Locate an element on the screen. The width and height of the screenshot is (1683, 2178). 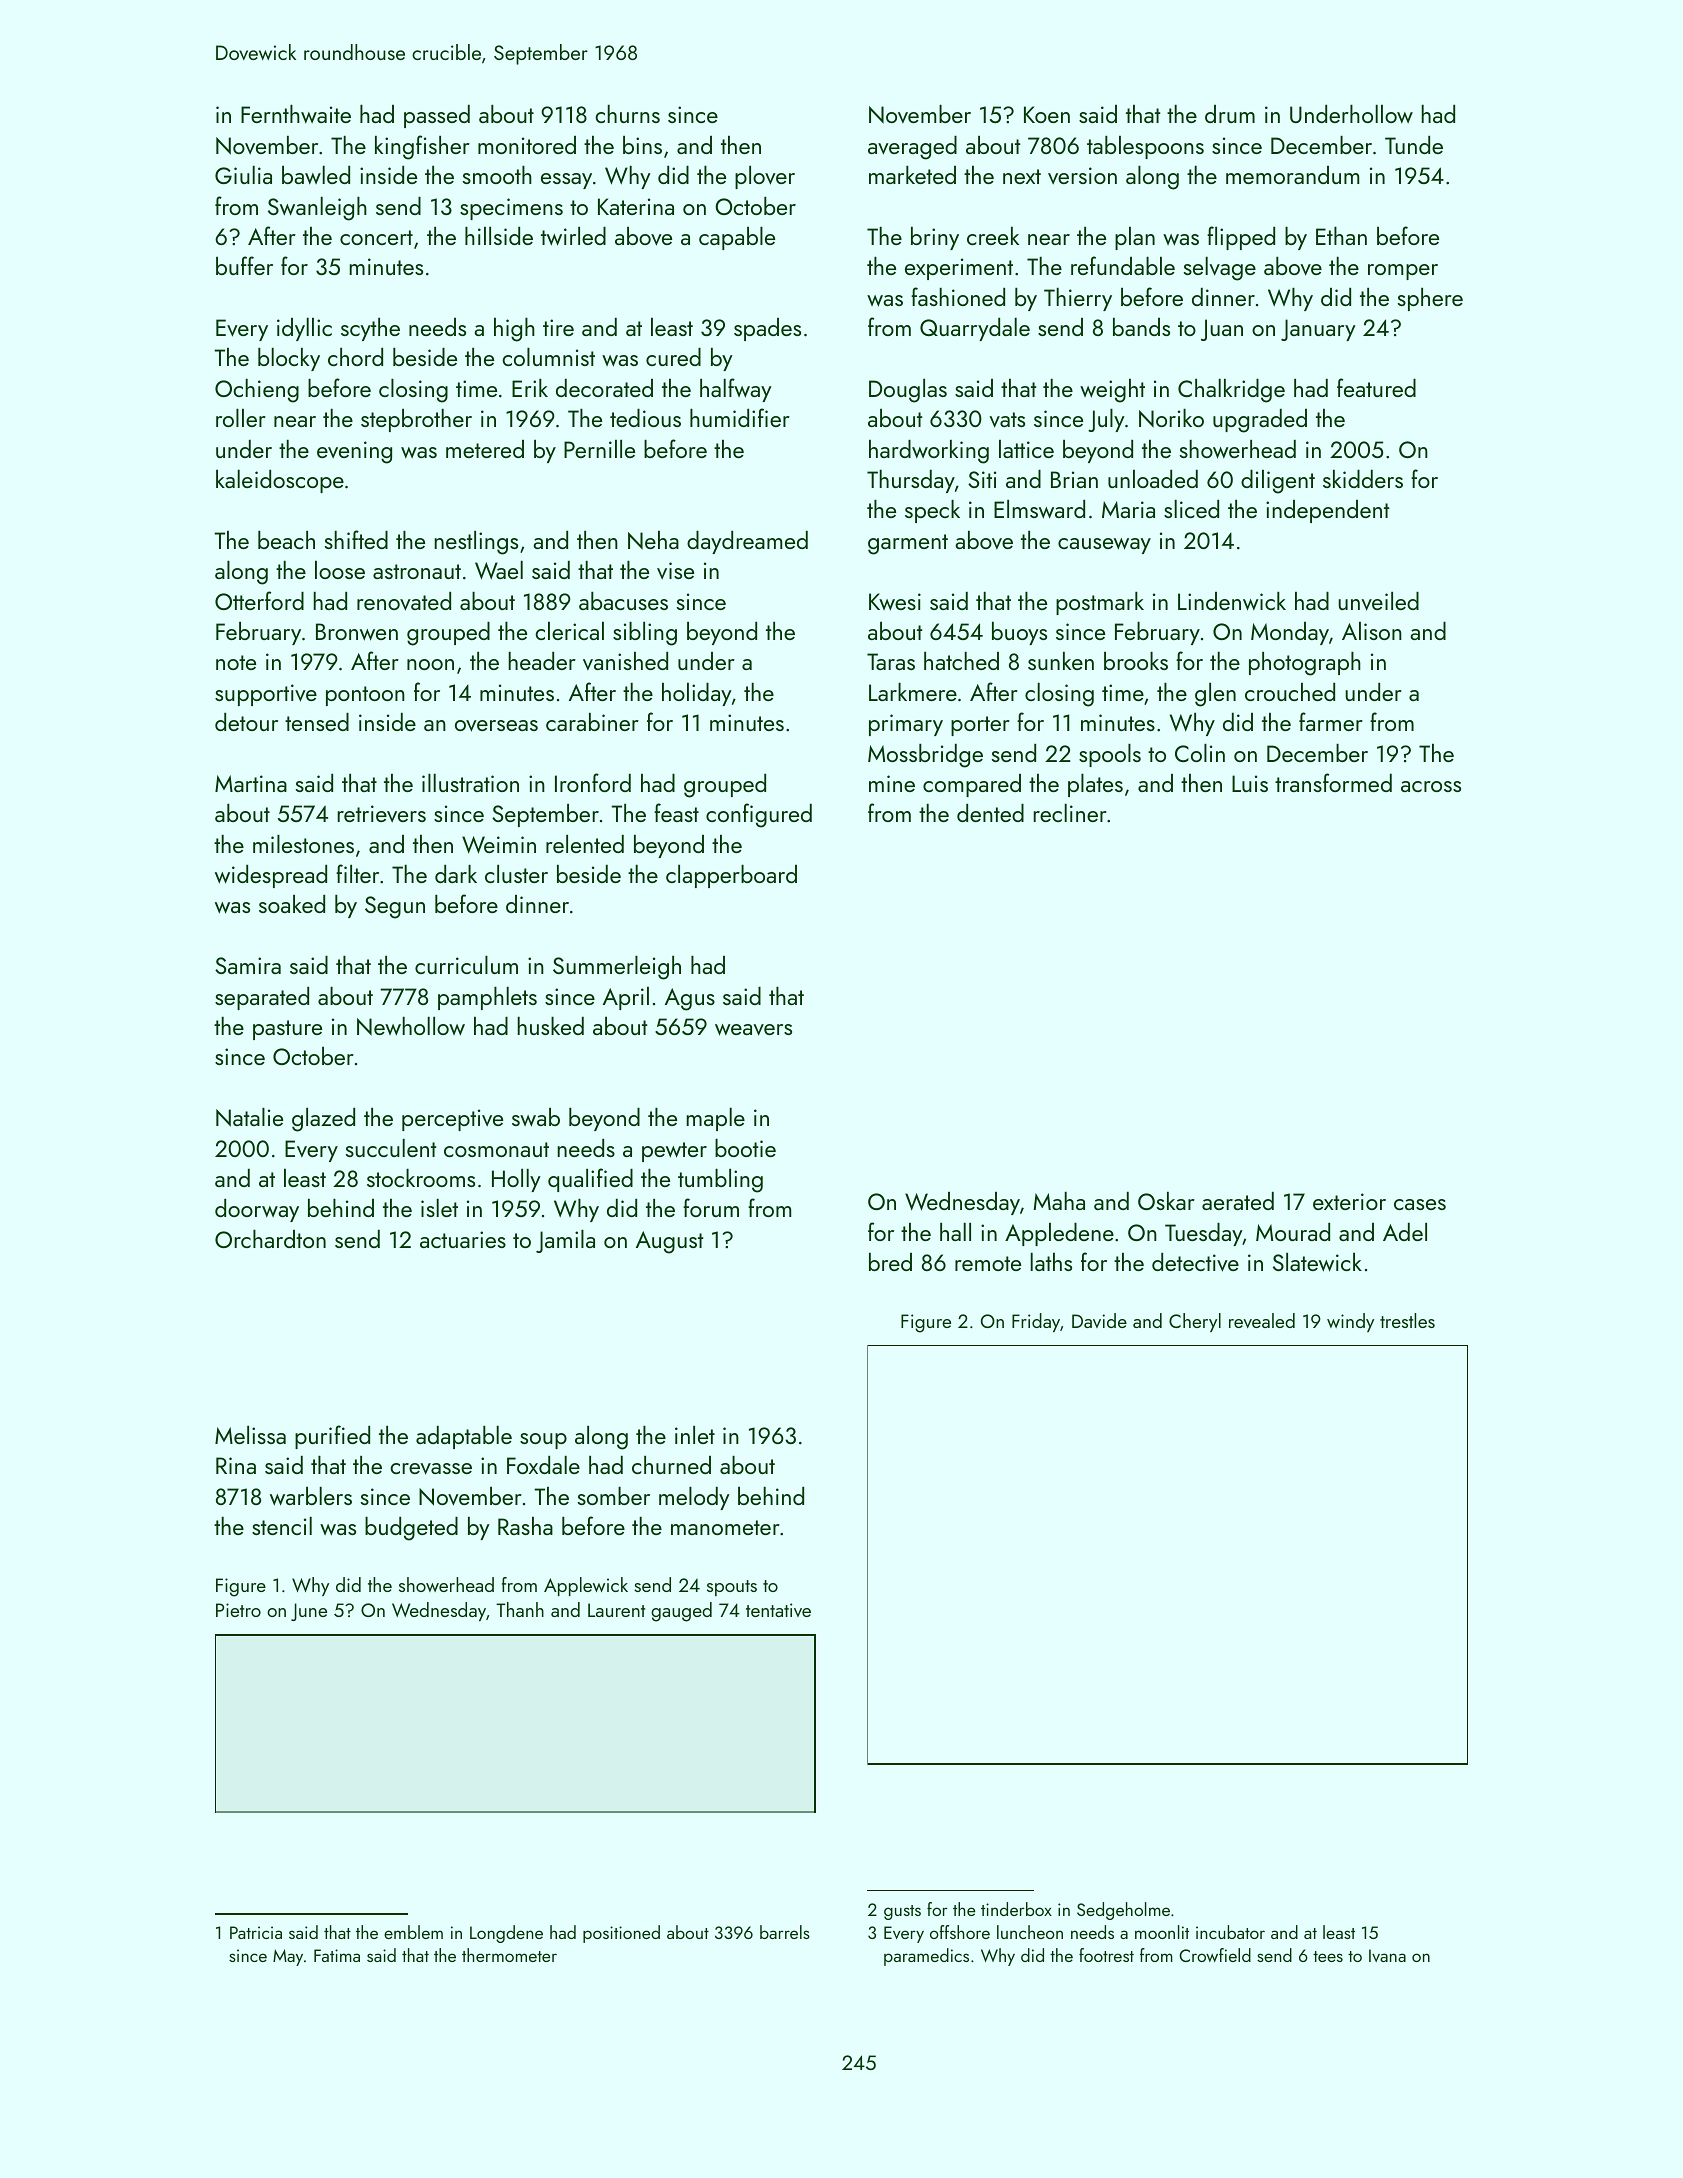
holiday is located at coordinates (697, 694).
